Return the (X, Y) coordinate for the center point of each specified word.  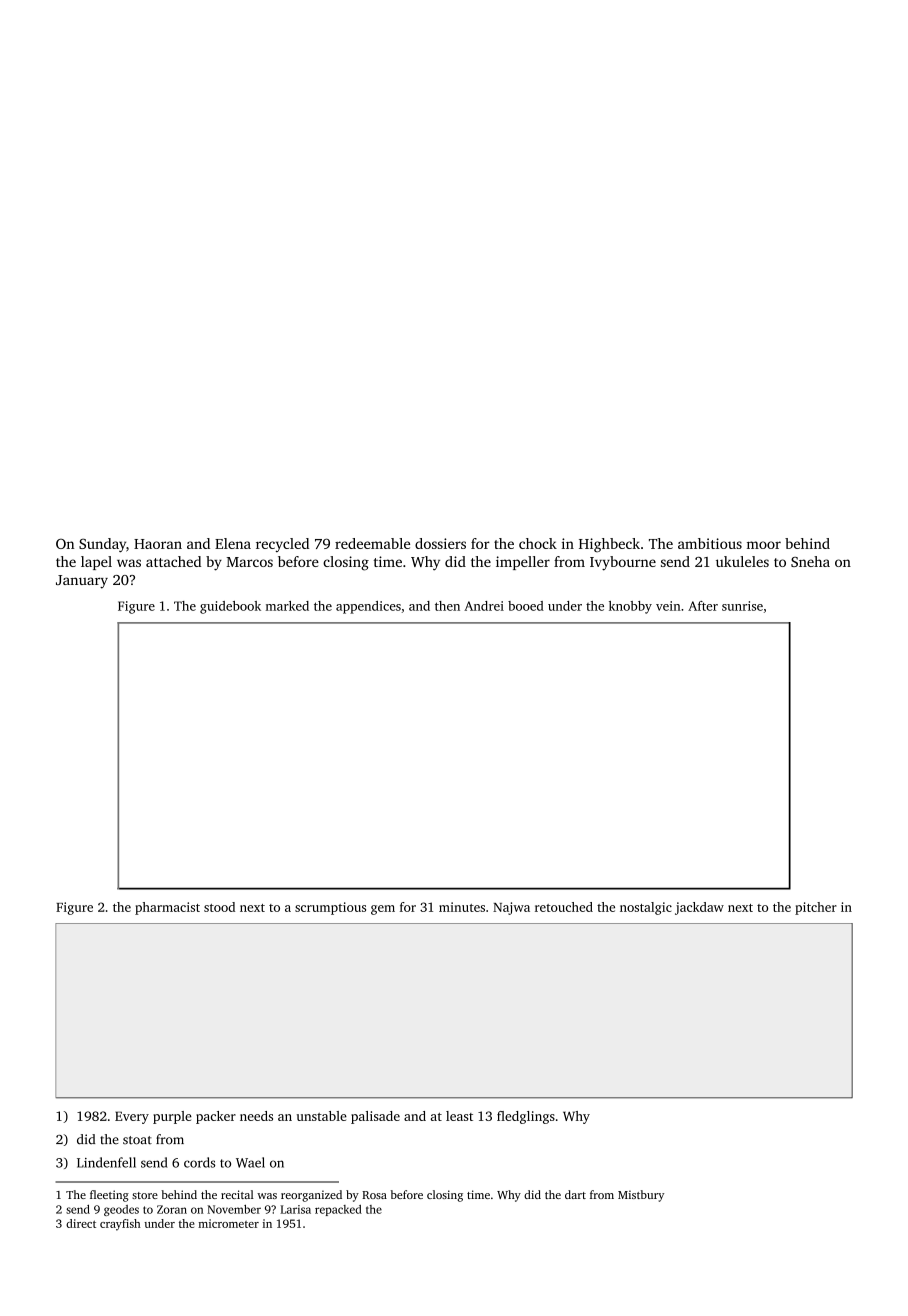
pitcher (816, 908)
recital (237, 1194)
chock (538, 543)
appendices (368, 607)
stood (219, 907)
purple (172, 1117)
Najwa (511, 908)
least (459, 1116)
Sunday (102, 545)
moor (764, 545)
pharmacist (167, 908)
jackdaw (699, 908)
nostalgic (646, 908)
